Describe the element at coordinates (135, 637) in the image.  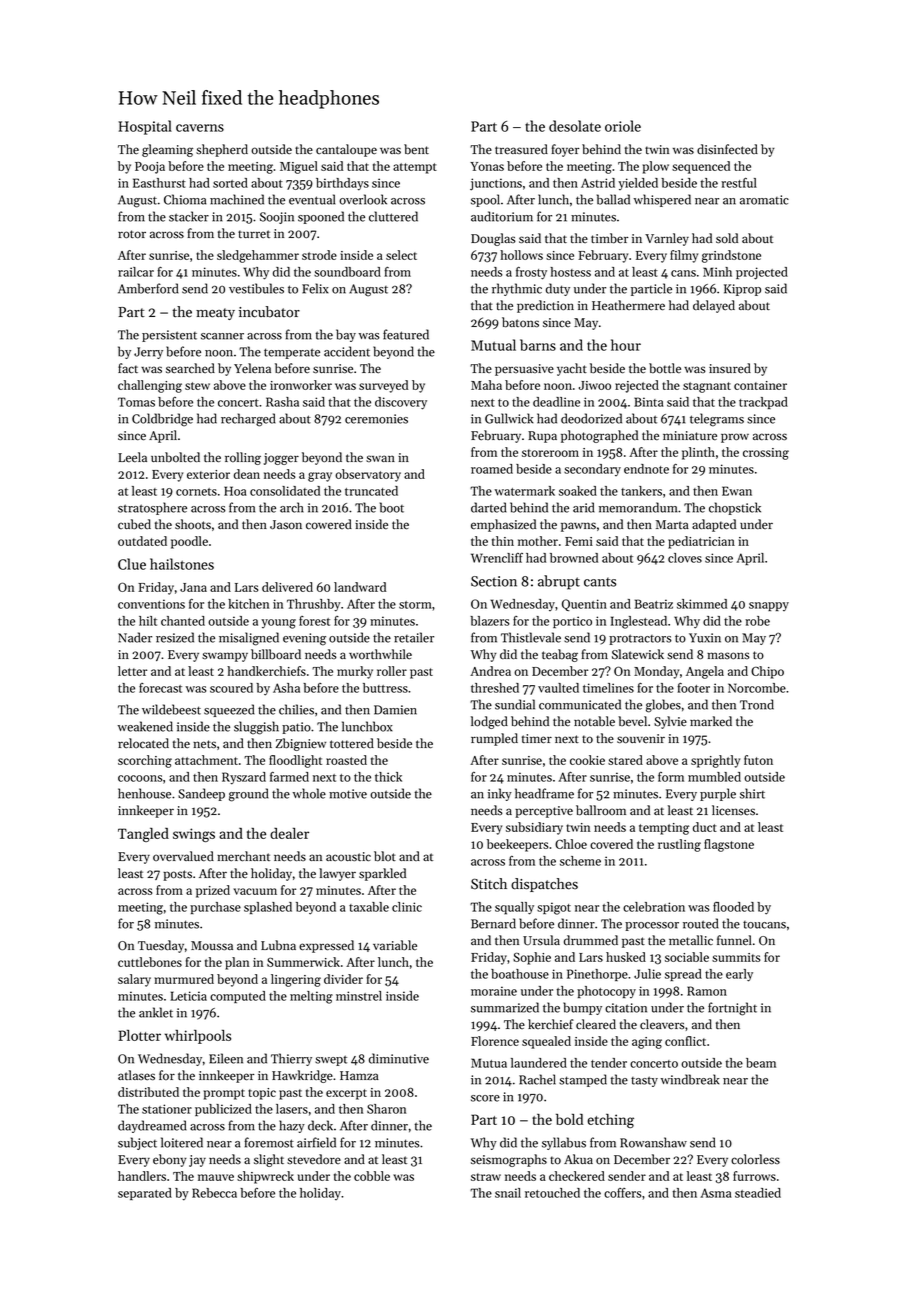
I see `Nader` at that location.
